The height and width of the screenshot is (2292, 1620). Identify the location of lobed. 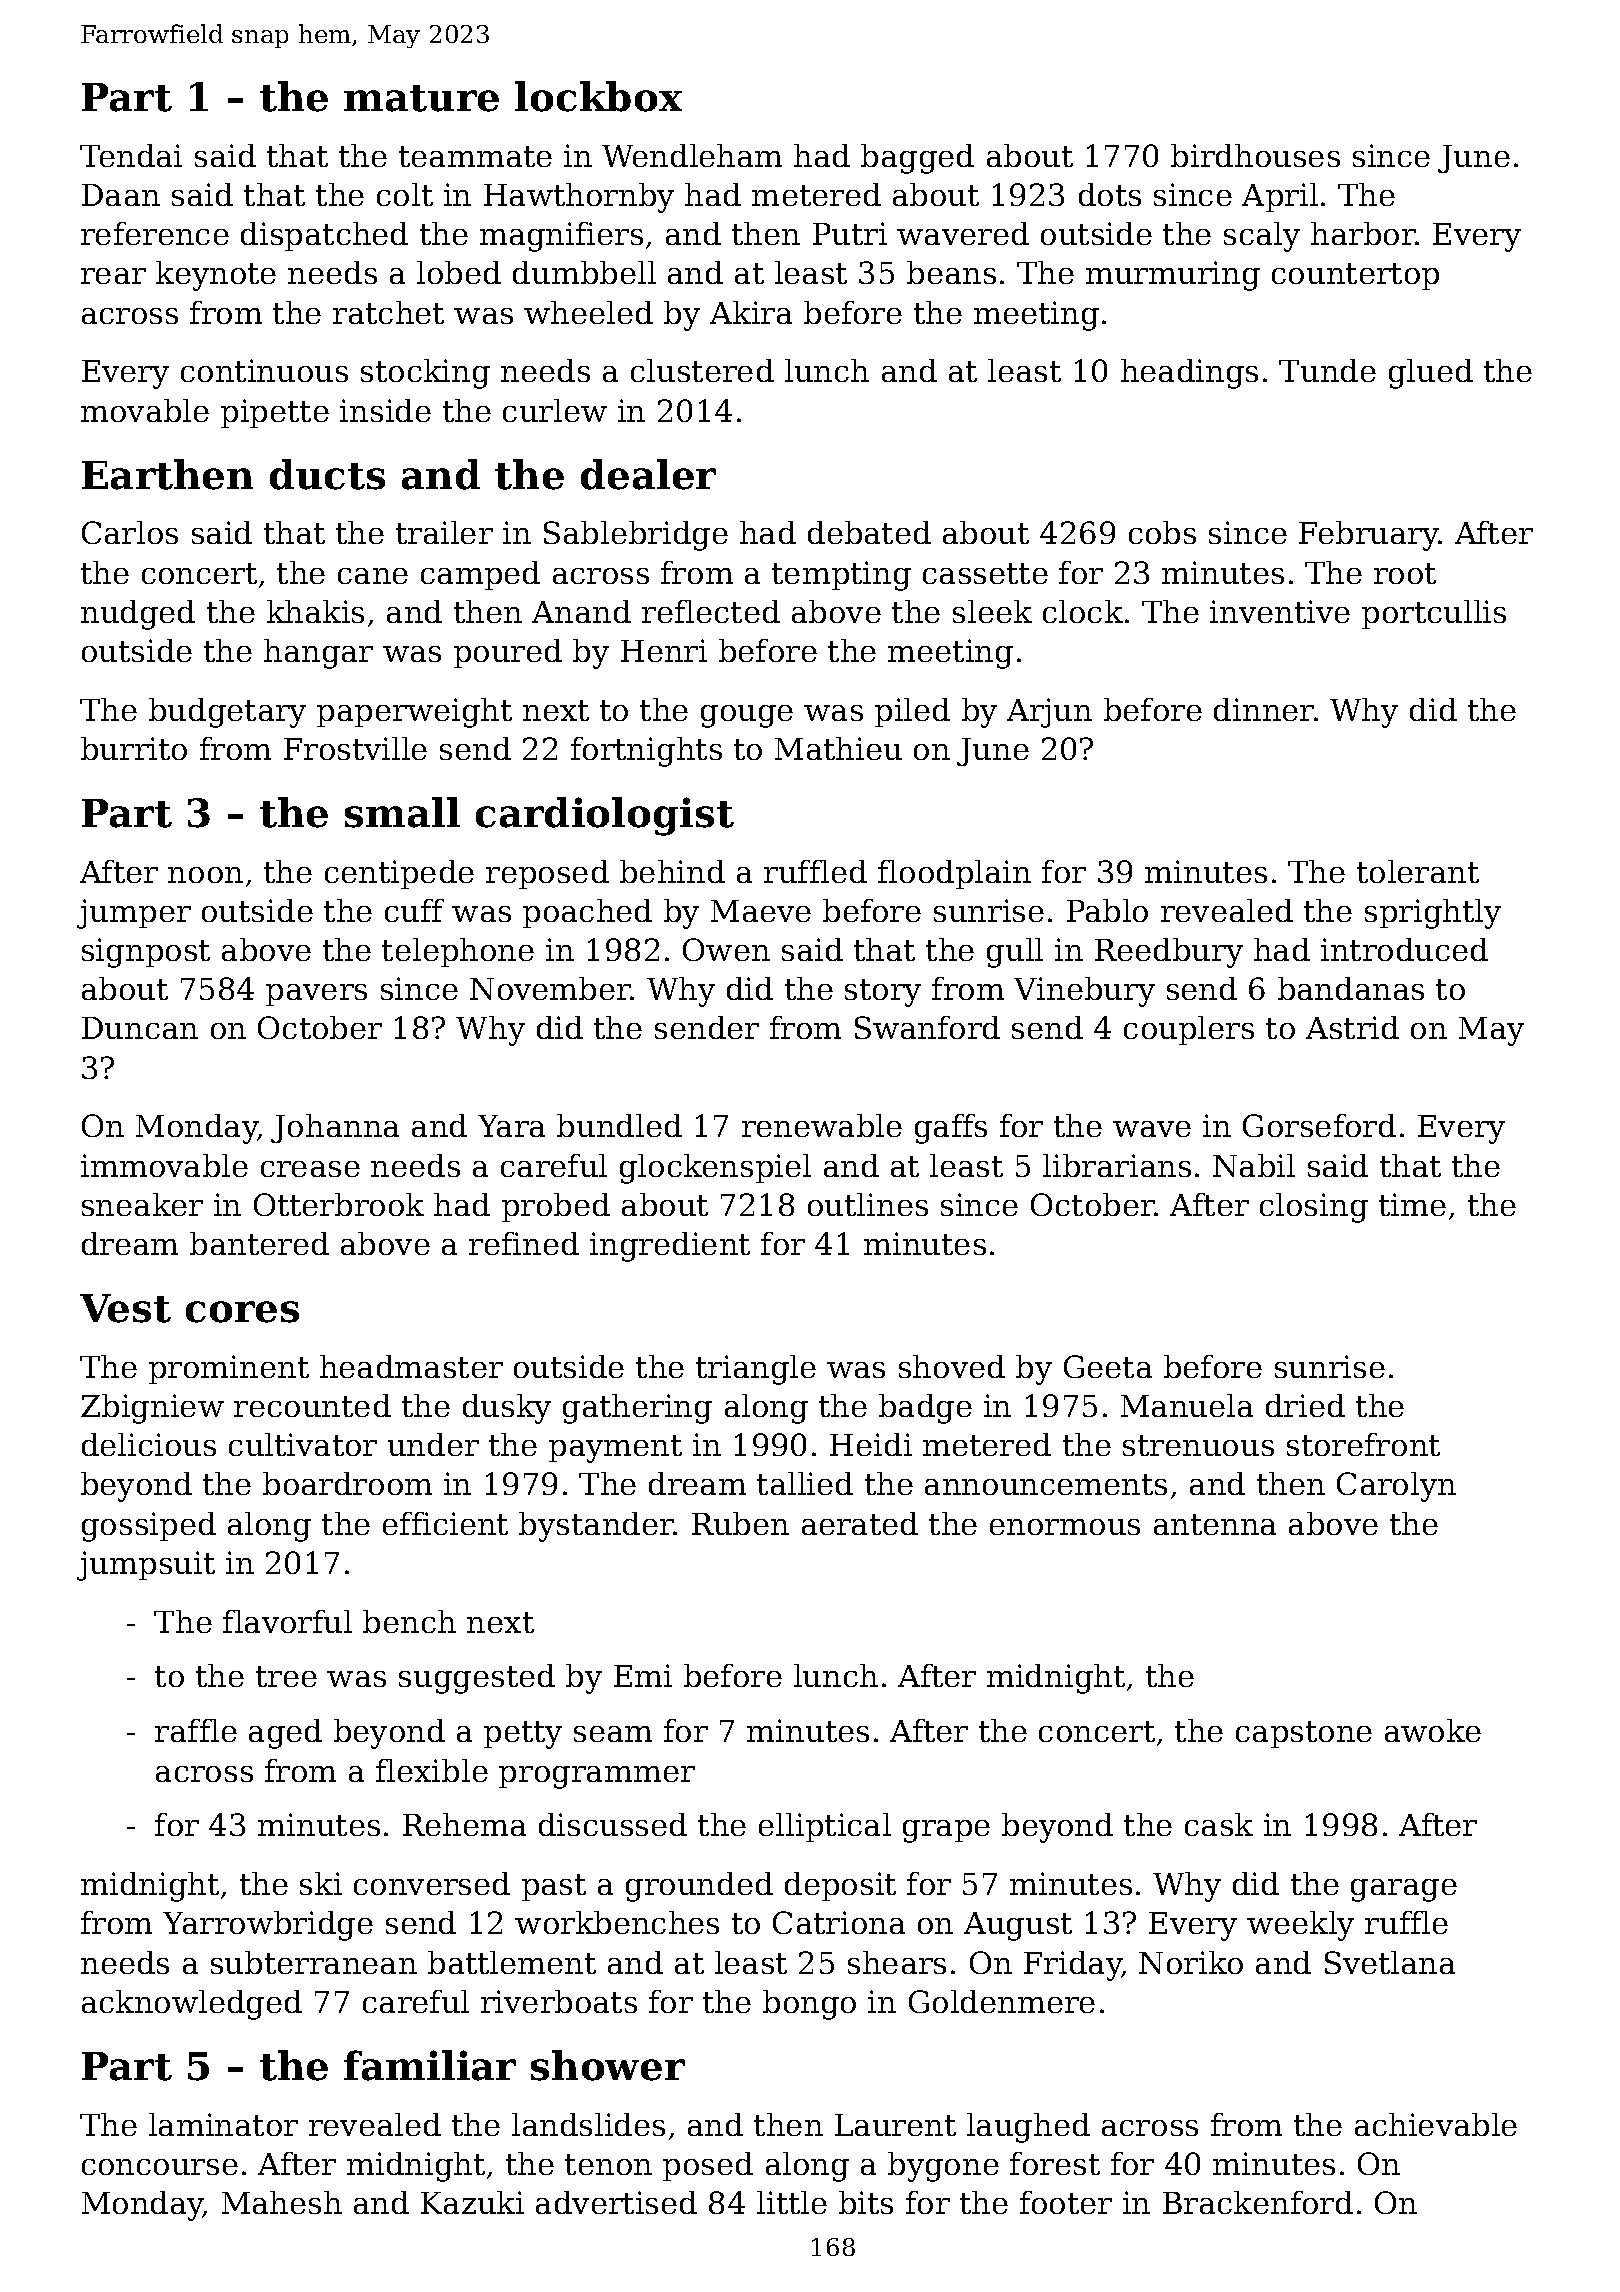
(459, 272).
